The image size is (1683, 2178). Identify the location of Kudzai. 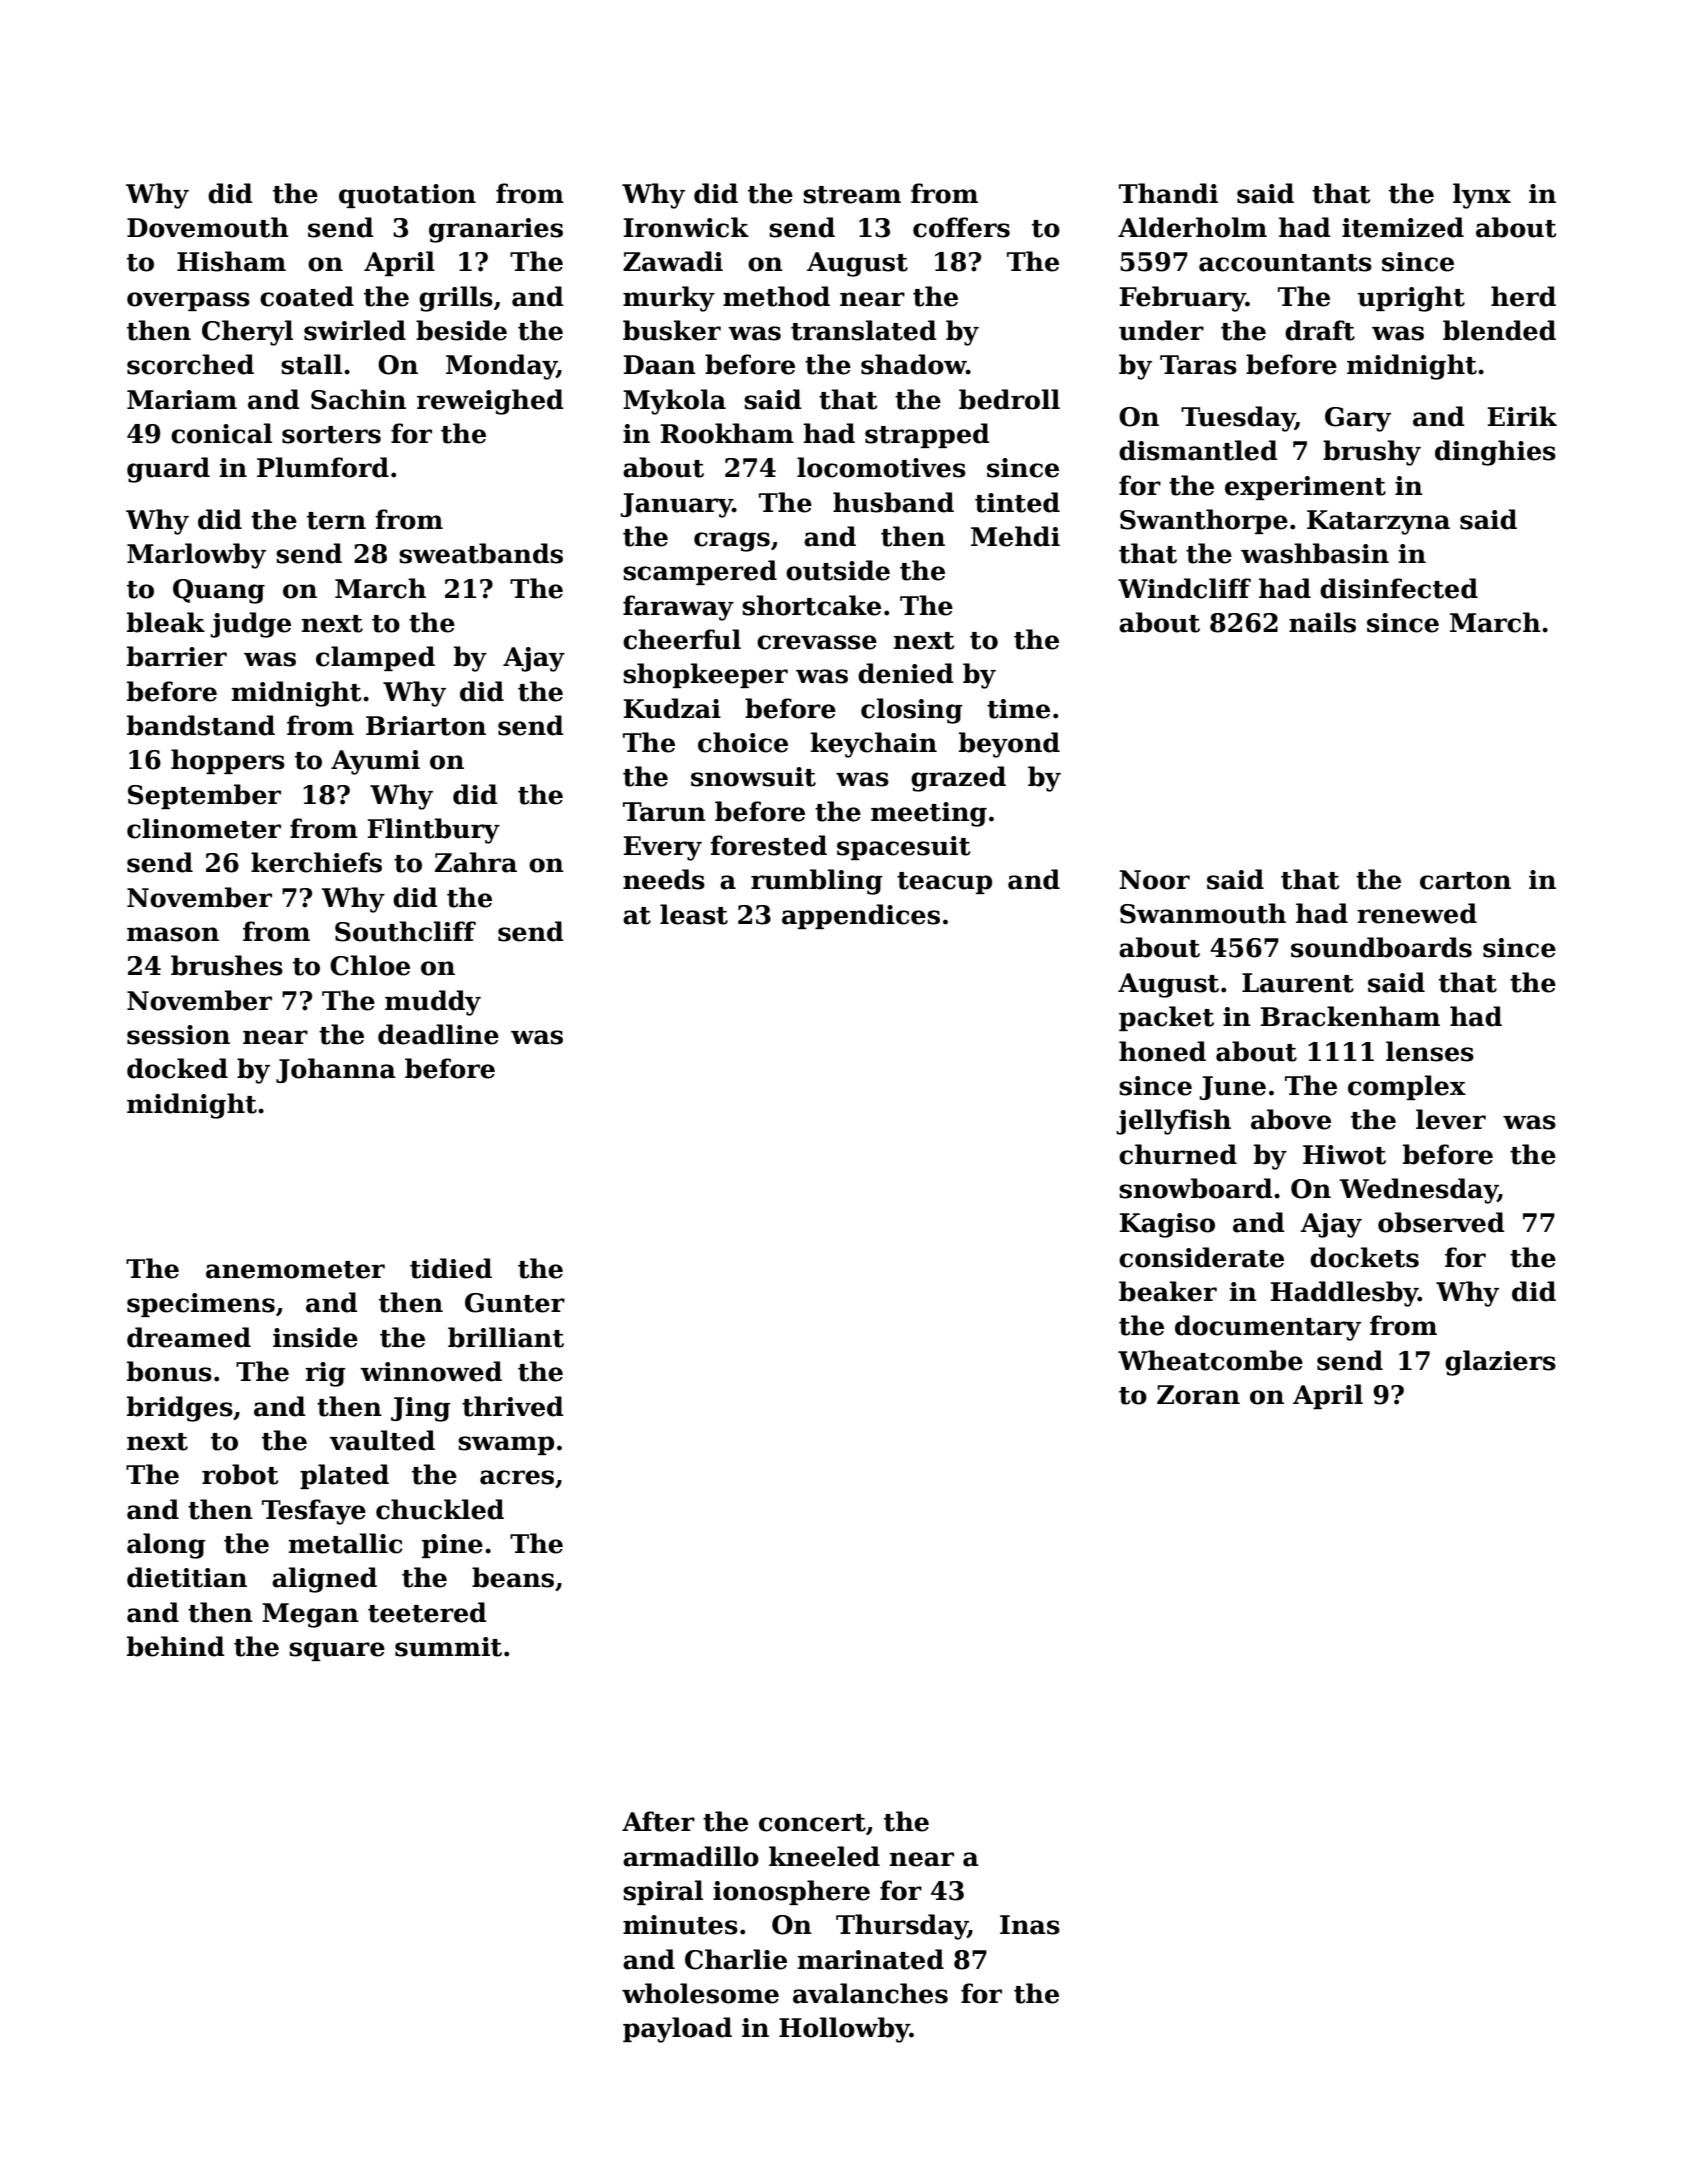
(672, 708).
